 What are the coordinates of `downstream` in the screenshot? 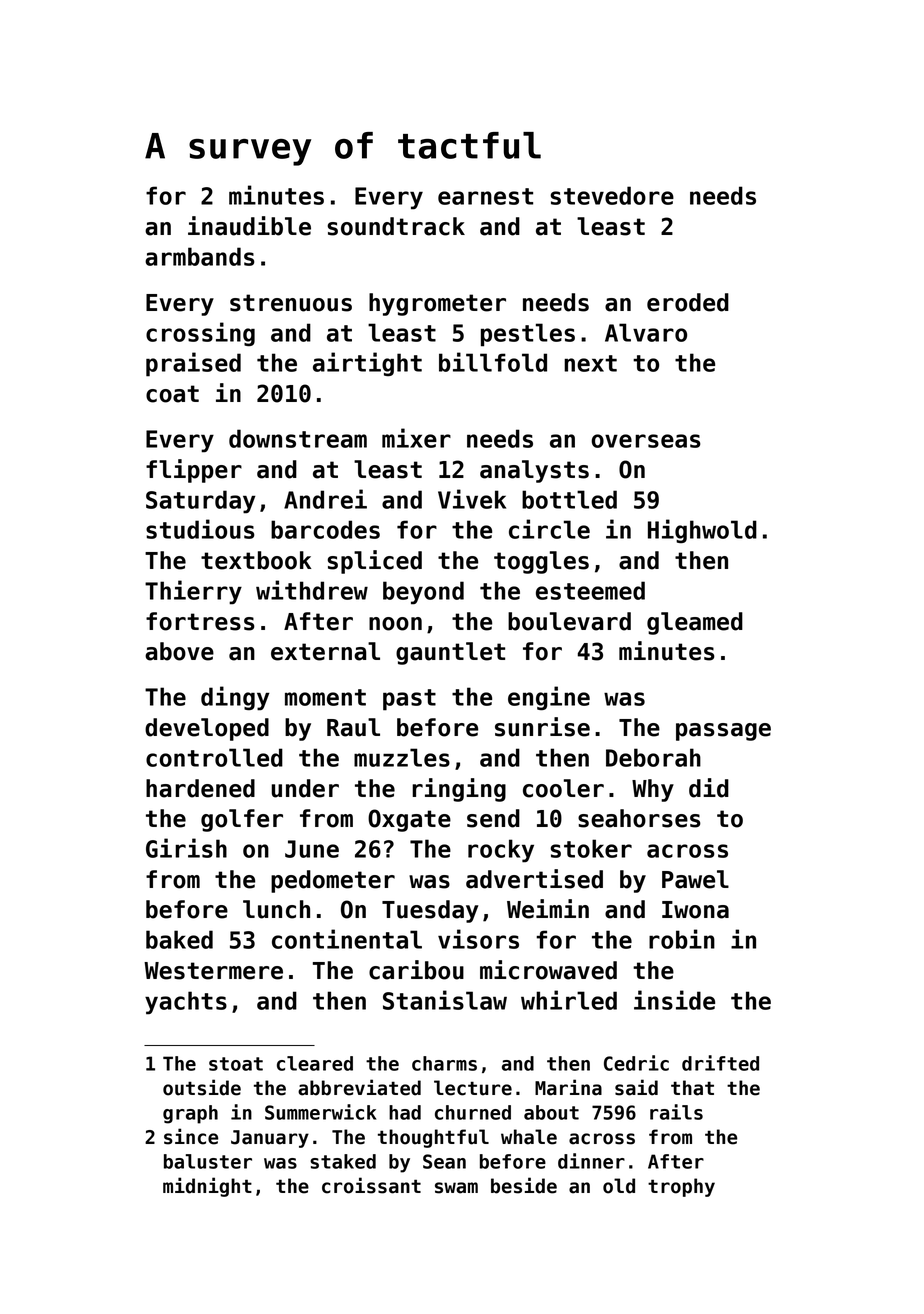 It's located at (298, 438).
